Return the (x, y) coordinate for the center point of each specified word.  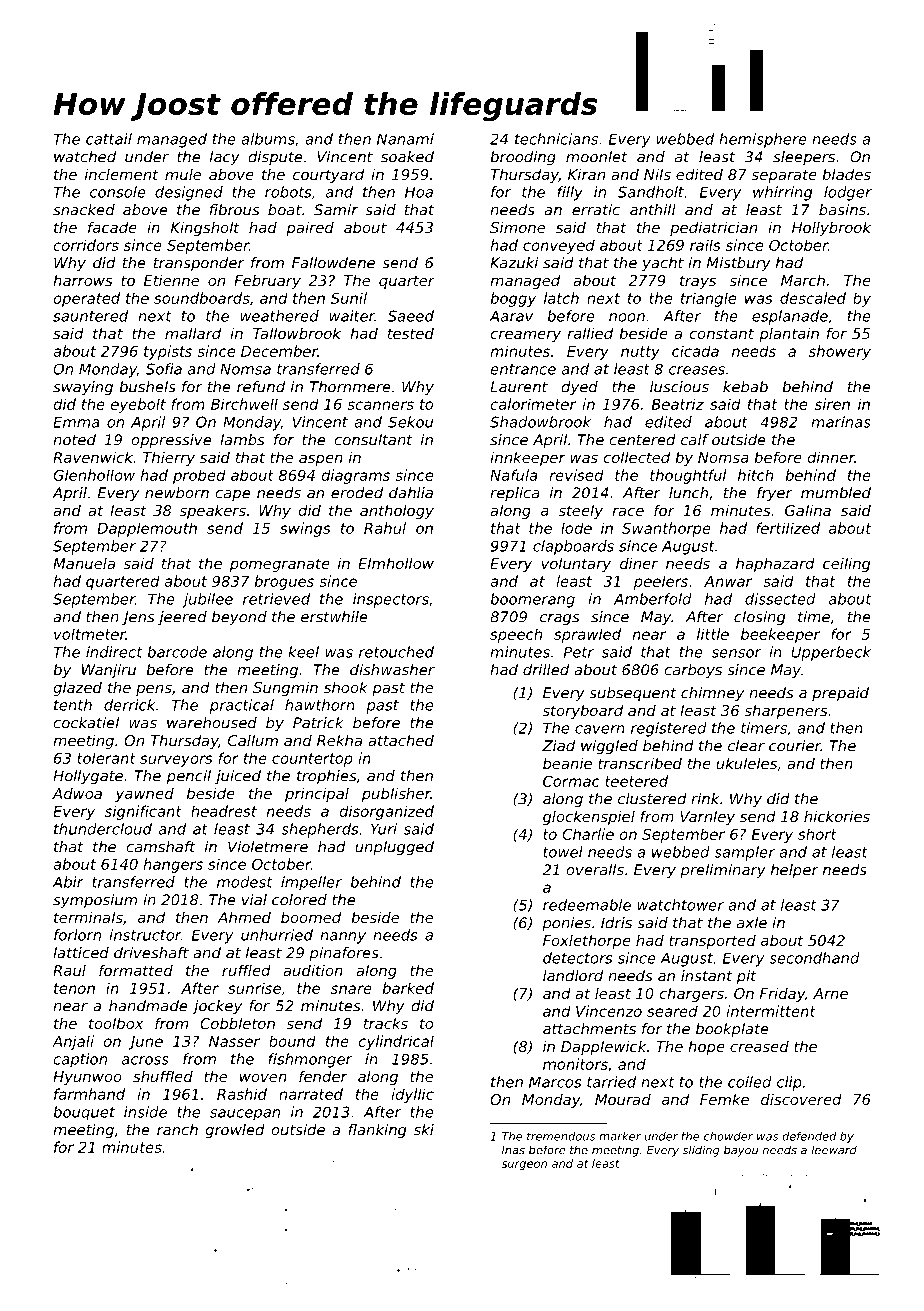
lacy (225, 158)
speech (516, 635)
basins (842, 210)
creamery (525, 336)
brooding (523, 158)
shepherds (319, 830)
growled (235, 1131)
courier (795, 746)
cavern (600, 729)
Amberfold (653, 599)
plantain (789, 334)
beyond (239, 618)
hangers (173, 865)
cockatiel (86, 723)
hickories (837, 816)
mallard (193, 333)
